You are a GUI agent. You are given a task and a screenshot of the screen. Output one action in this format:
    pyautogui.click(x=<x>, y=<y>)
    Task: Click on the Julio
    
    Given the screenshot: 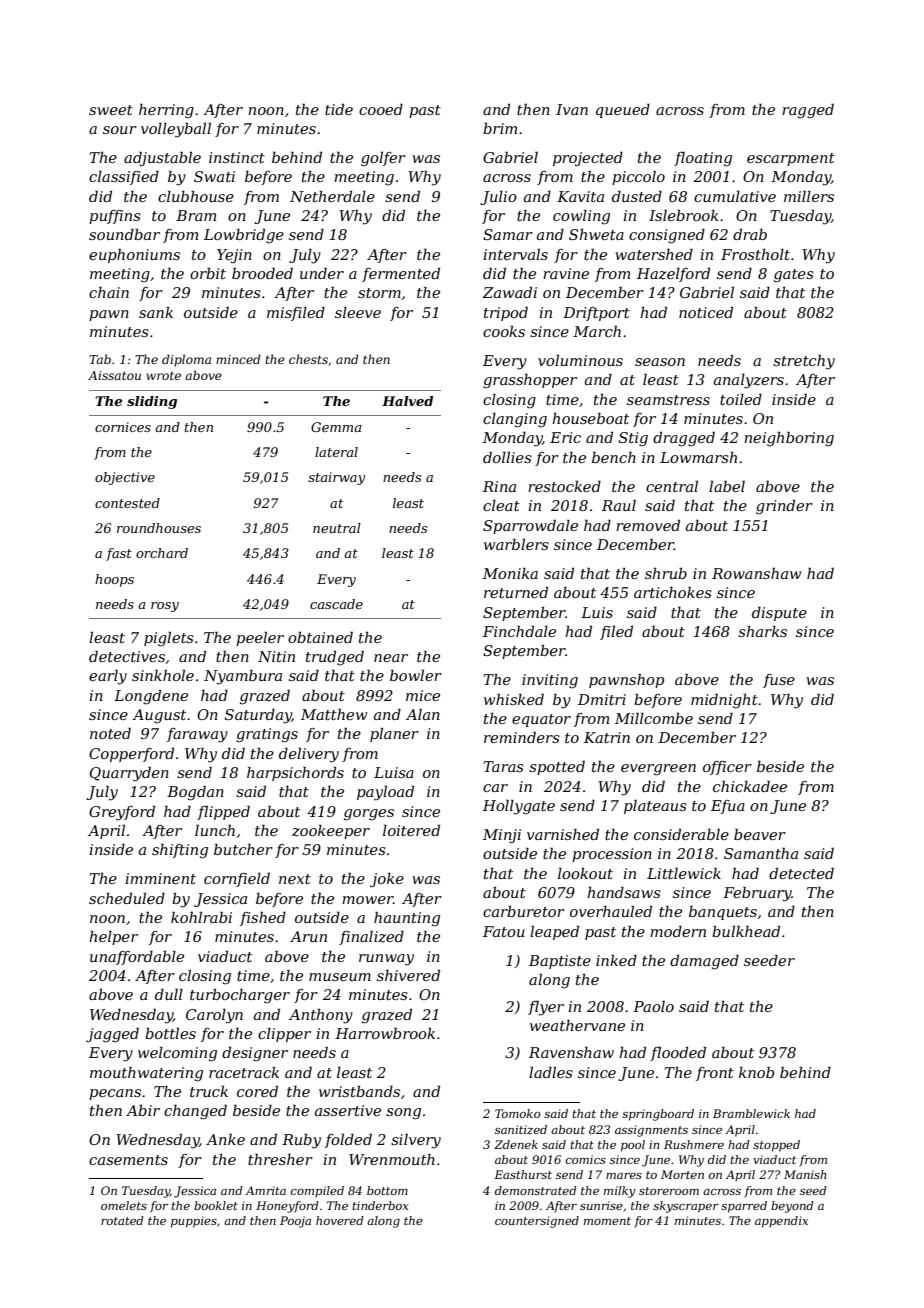 What is the action you would take?
    pyautogui.click(x=498, y=198)
